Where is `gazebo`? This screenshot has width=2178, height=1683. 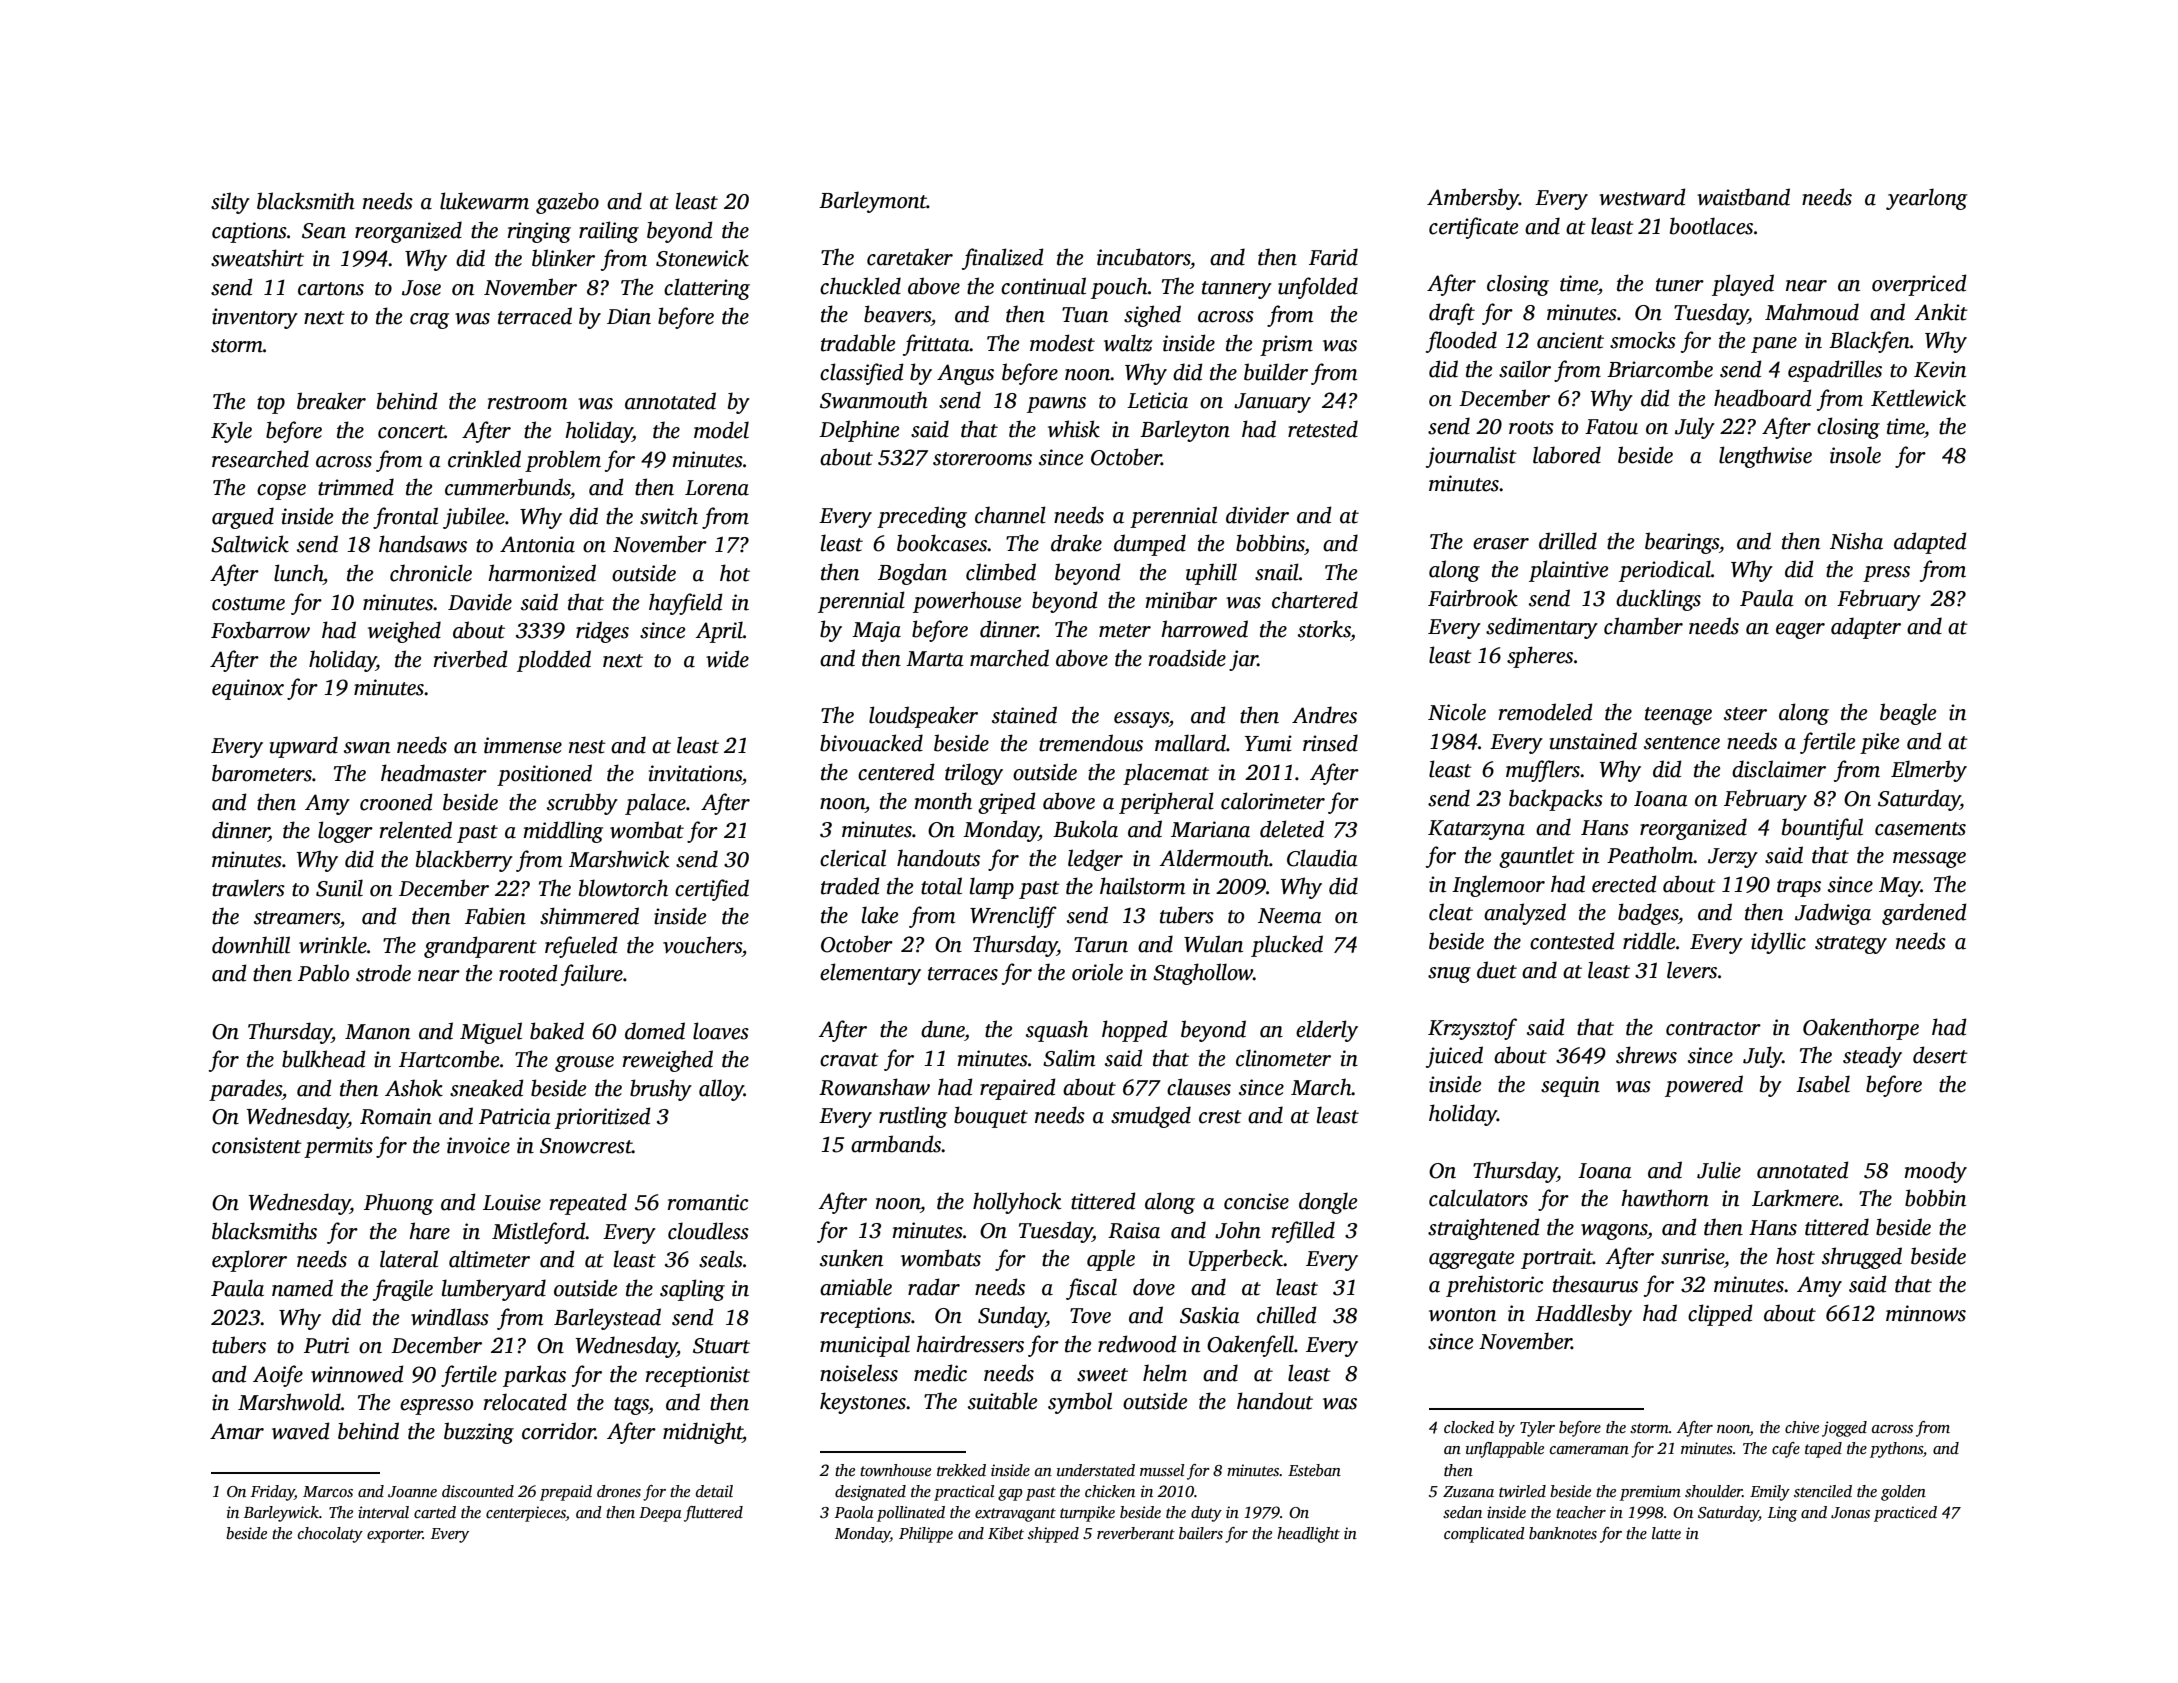 gazebo is located at coordinates (567, 203).
